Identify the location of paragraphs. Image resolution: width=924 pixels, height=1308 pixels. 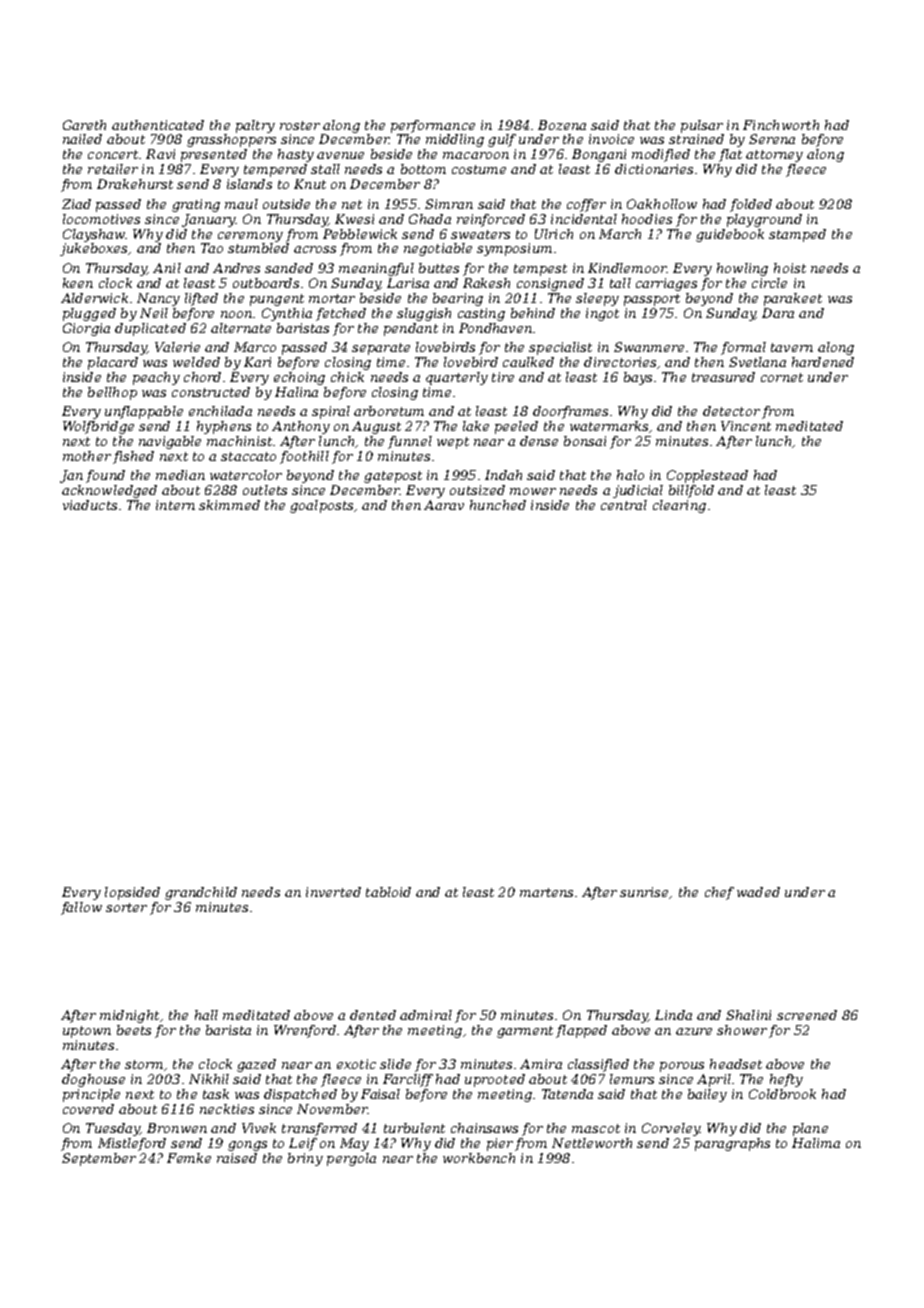
(732, 1144).
